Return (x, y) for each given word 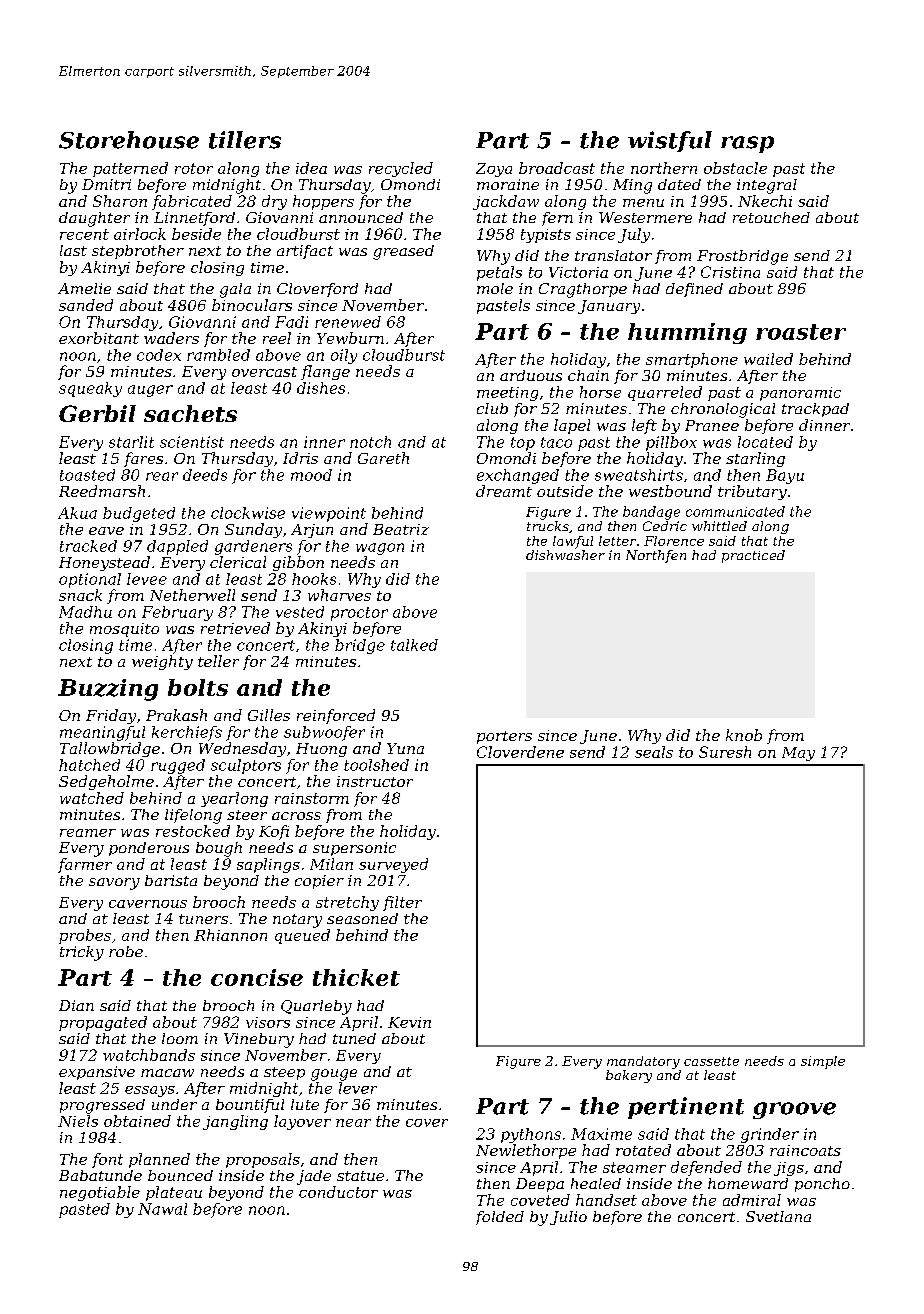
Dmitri (106, 184)
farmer (85, 865)
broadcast (557, 168)
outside (565, 491)
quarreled (665, 393)
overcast (264, 372)
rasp (747, 144)
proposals (263, 1160)
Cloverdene (520, 752)
